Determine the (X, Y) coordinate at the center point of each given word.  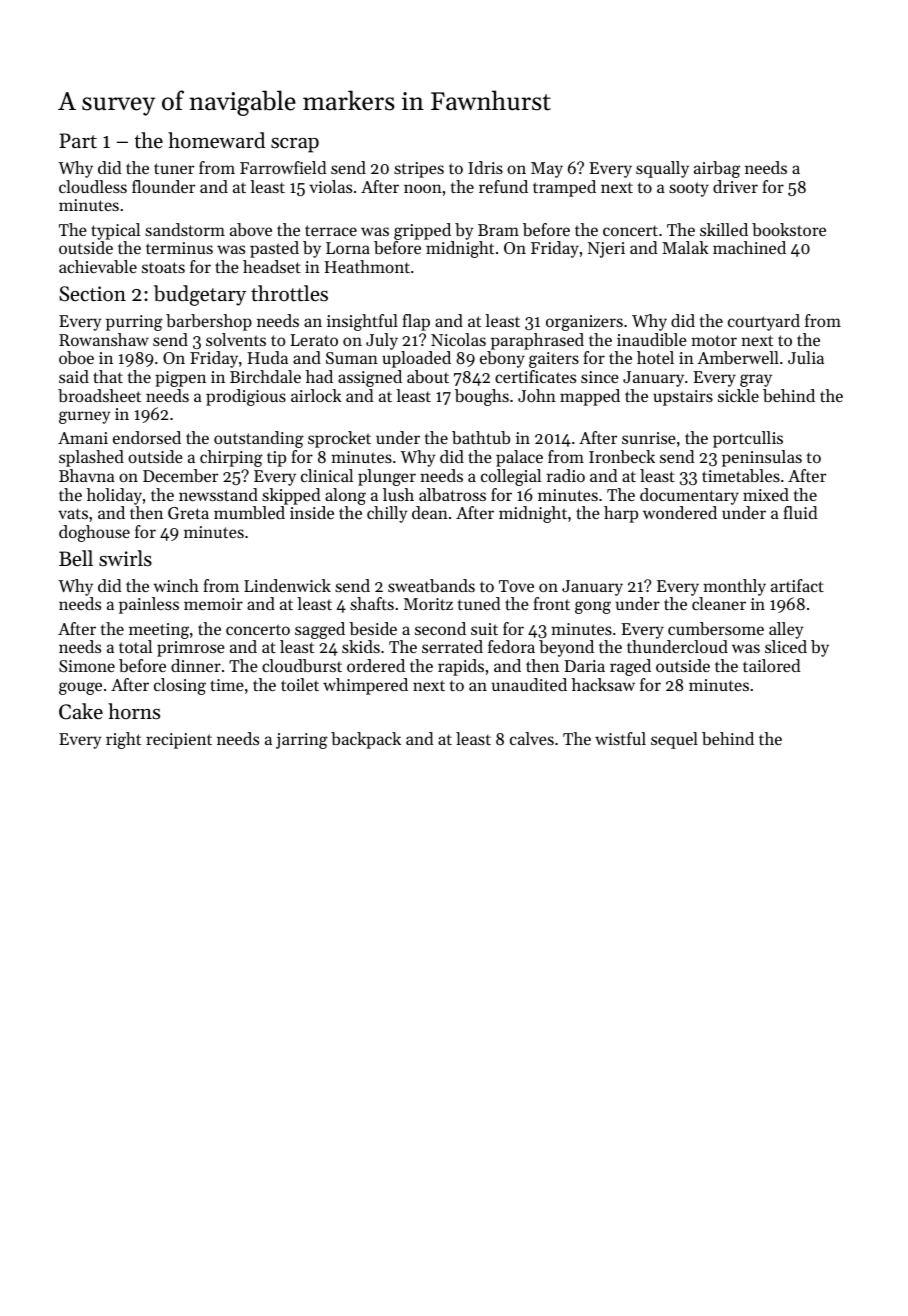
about (428, 376)
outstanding (259, 439)
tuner (174, 168)
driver (735, 186)
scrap (295, 145)
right (123, 740)
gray (756, 380)
